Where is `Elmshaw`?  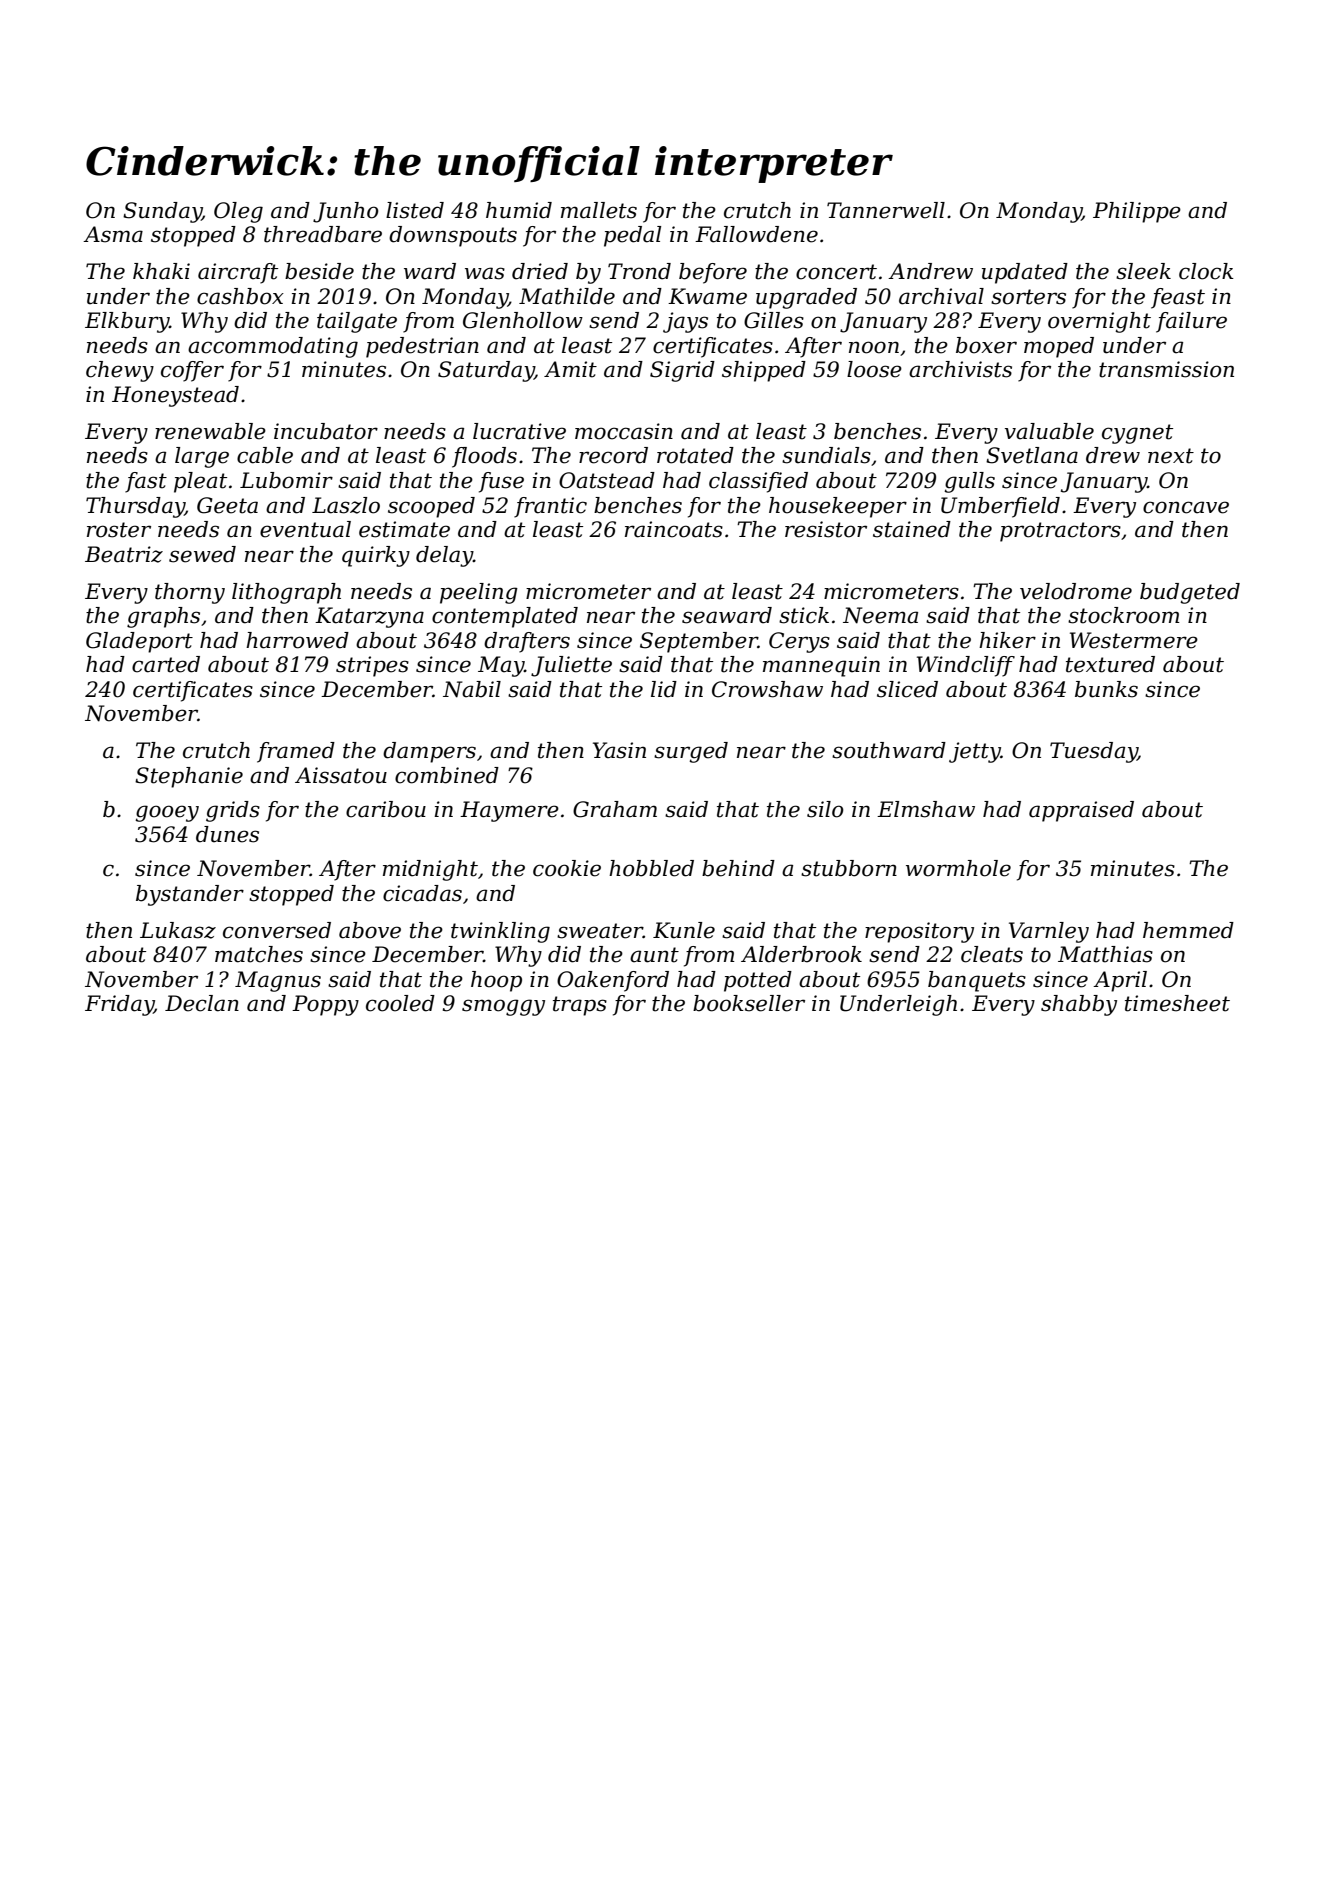
Elmshaw is located at coordinates (926, 809).
